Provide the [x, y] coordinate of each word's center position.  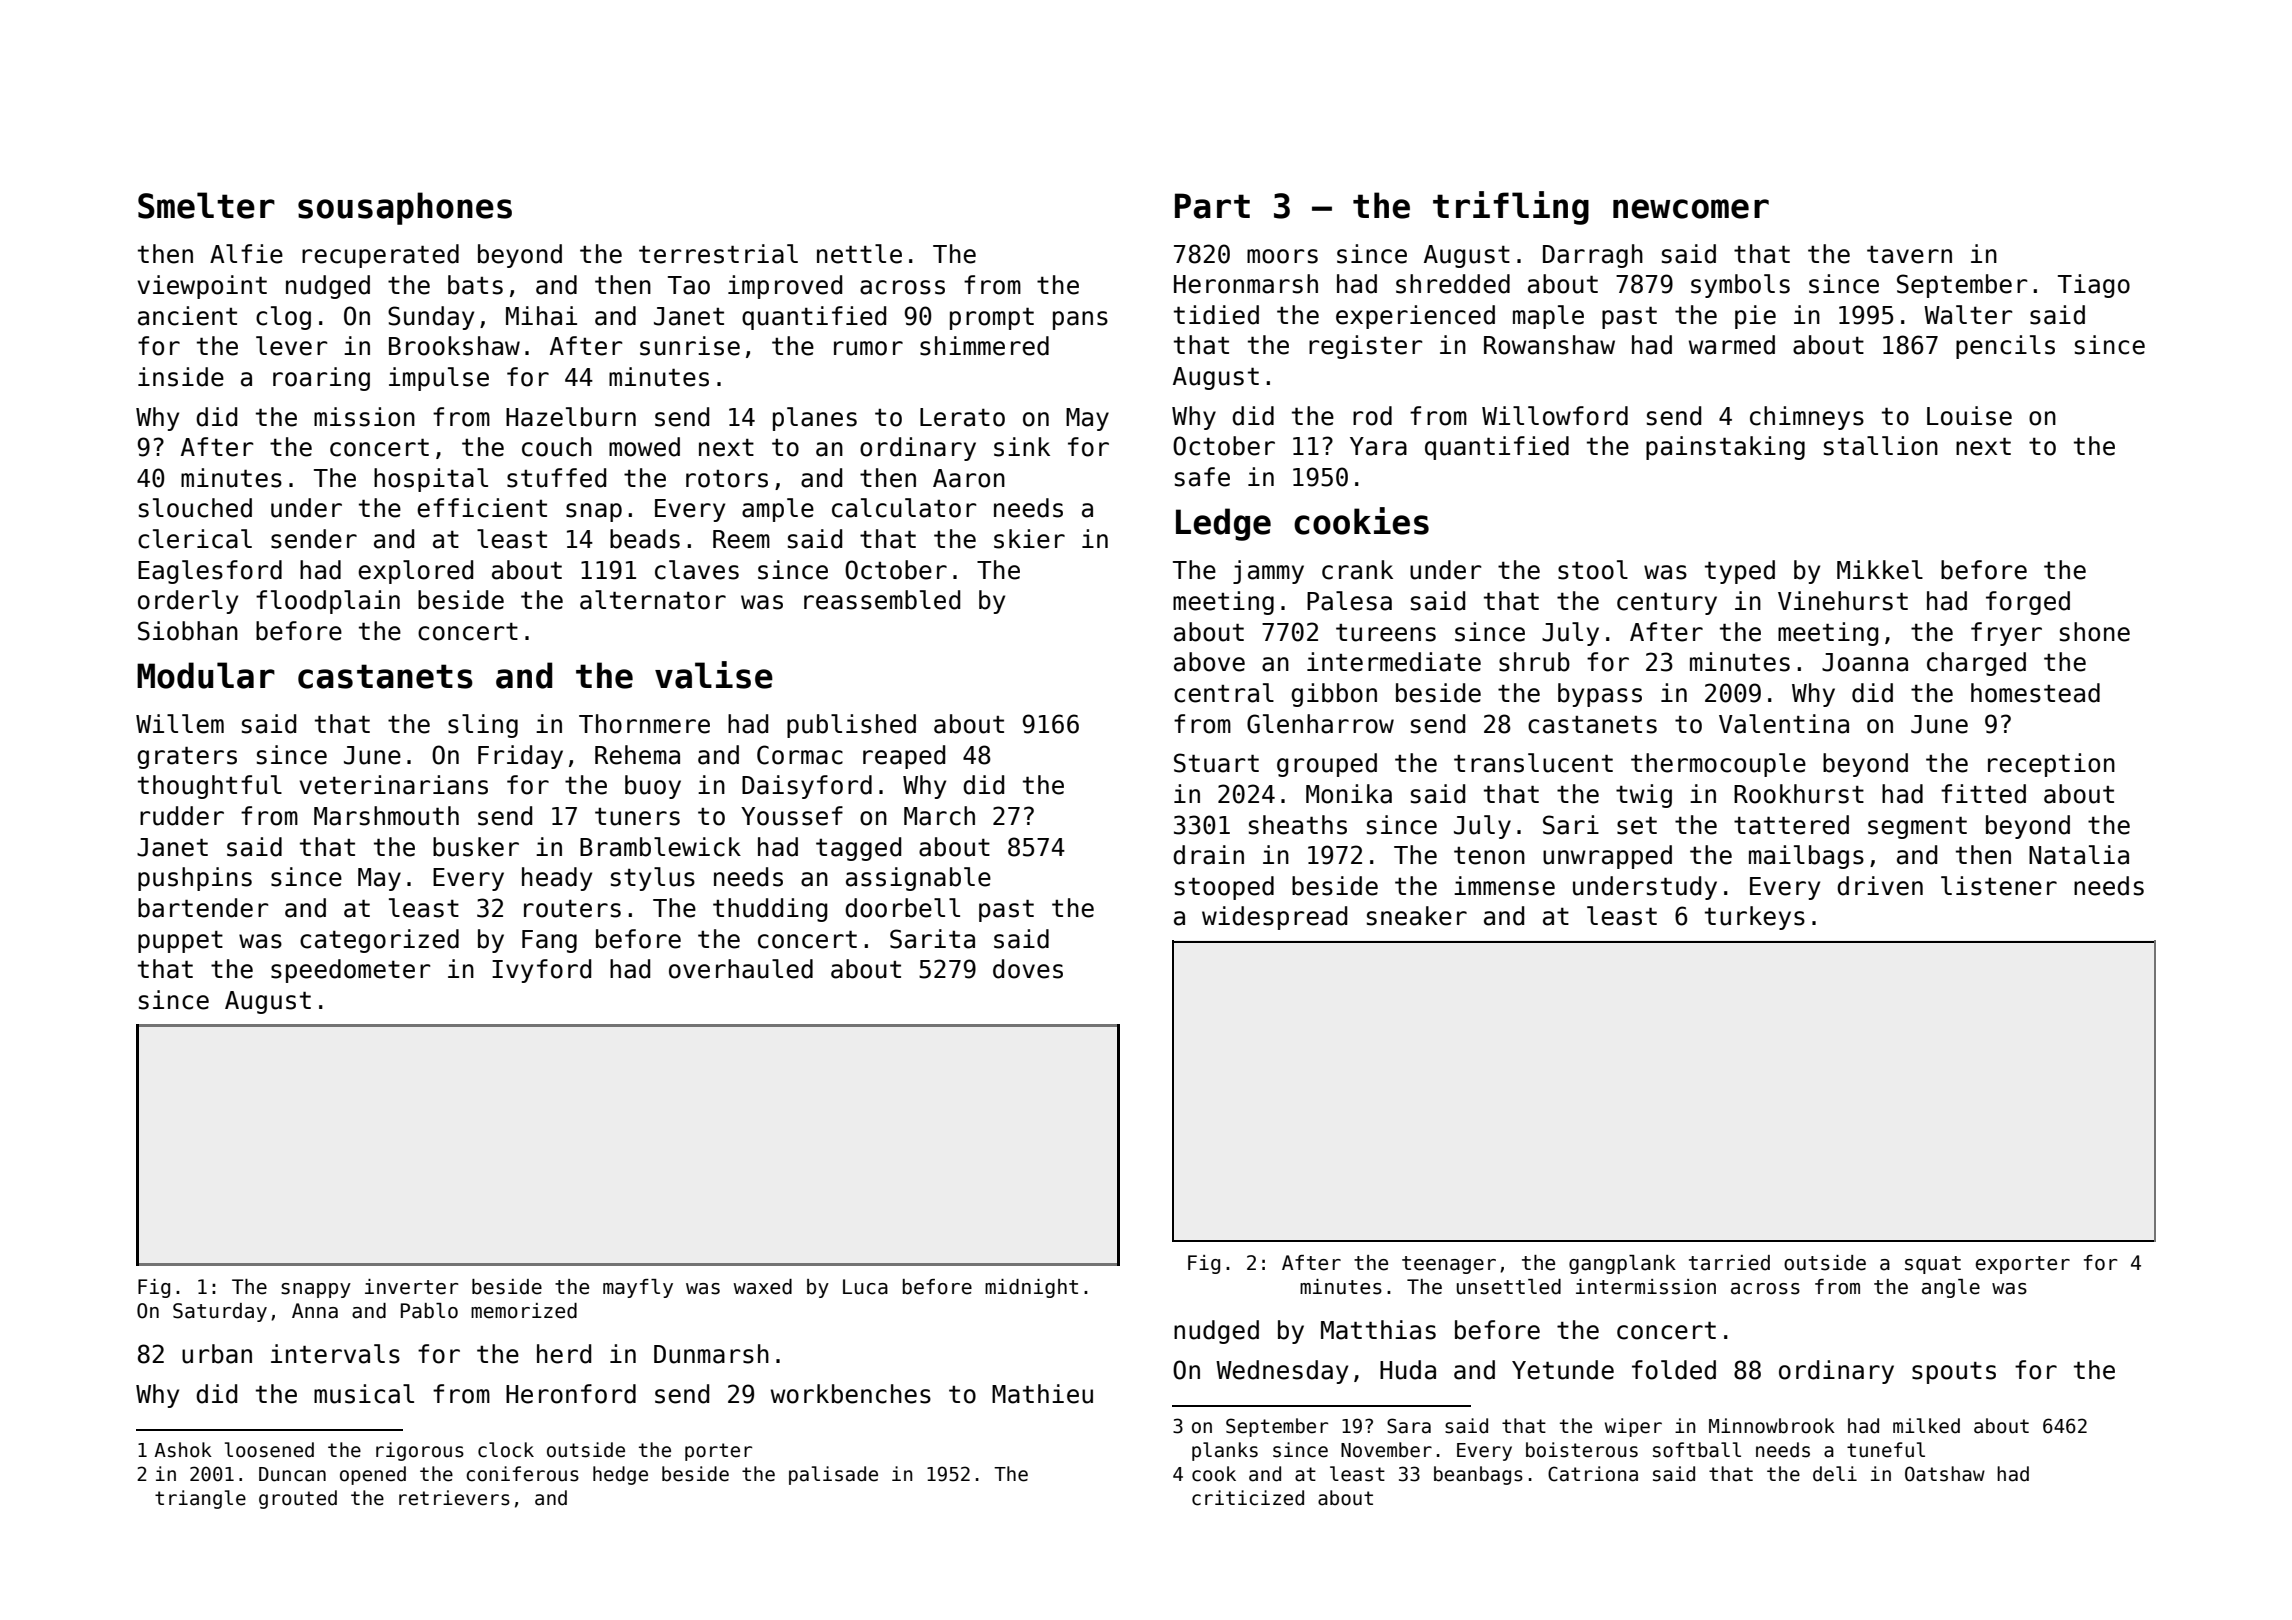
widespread [1274, 918]
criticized [1248, 1498]
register [1365, 347]
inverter [412, 1287]
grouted [298, 1499]
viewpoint [202, 287]
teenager [1449, 1265]
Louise [1969, 416]
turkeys [1755, 918]
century [1667, 604]
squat [1933, 1265]
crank [1357, 570]
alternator [653, 600]
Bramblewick [660, 847]
